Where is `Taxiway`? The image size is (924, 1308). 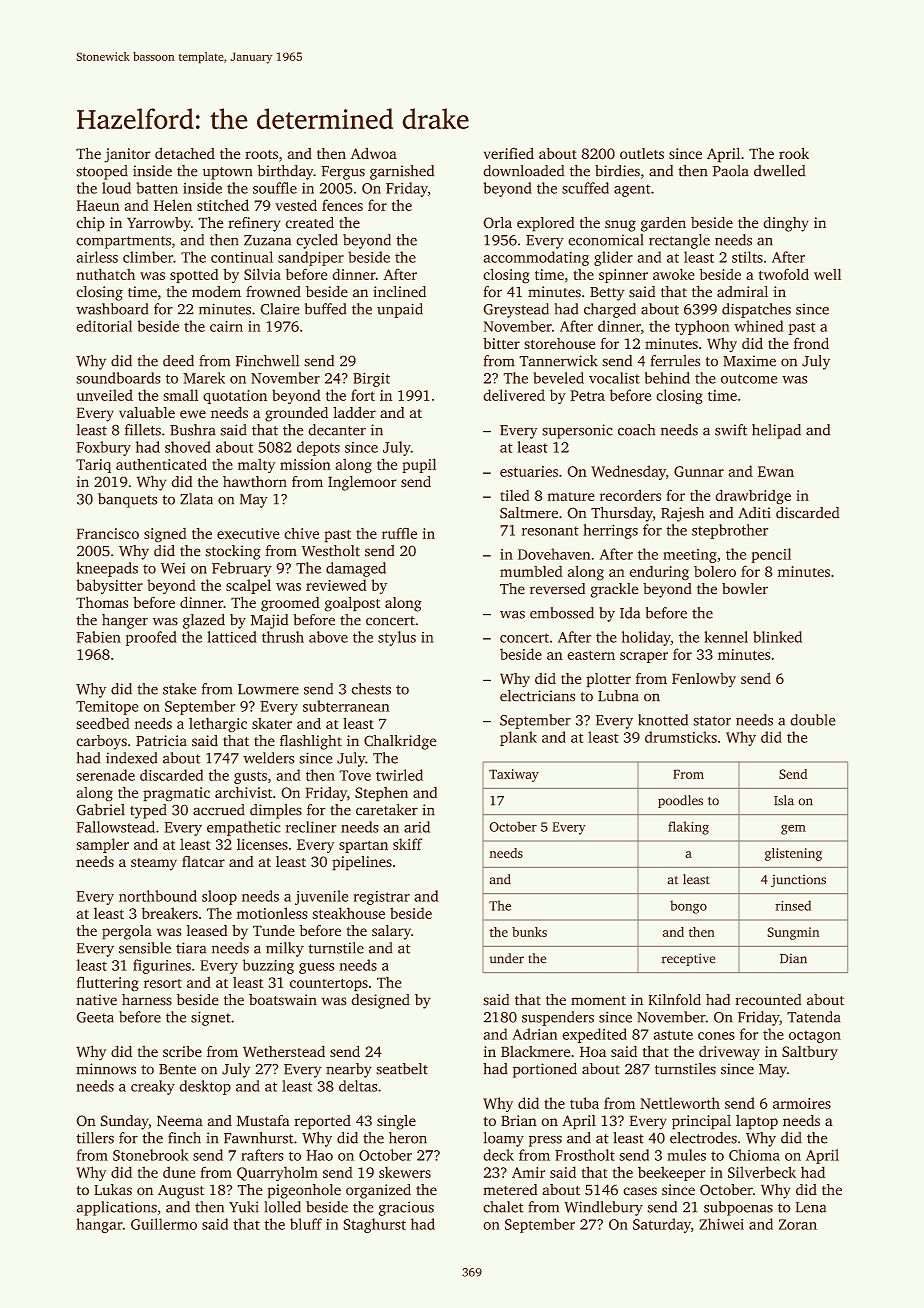 Taxiway is located at coordinates (514, 775).
